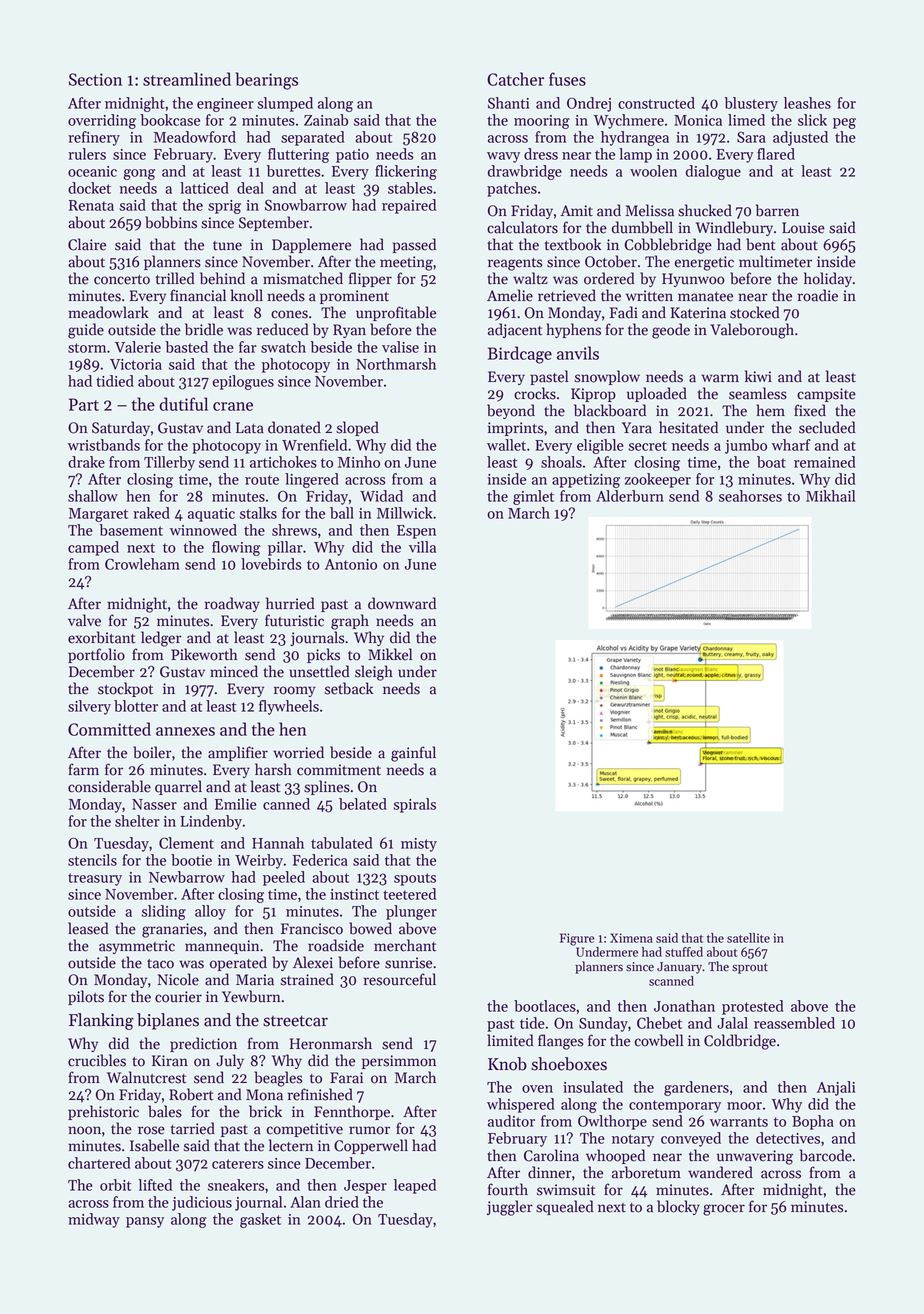 This screenshot has height=1314, width=924. I want to click on Mikkel, so click(390, 654).
